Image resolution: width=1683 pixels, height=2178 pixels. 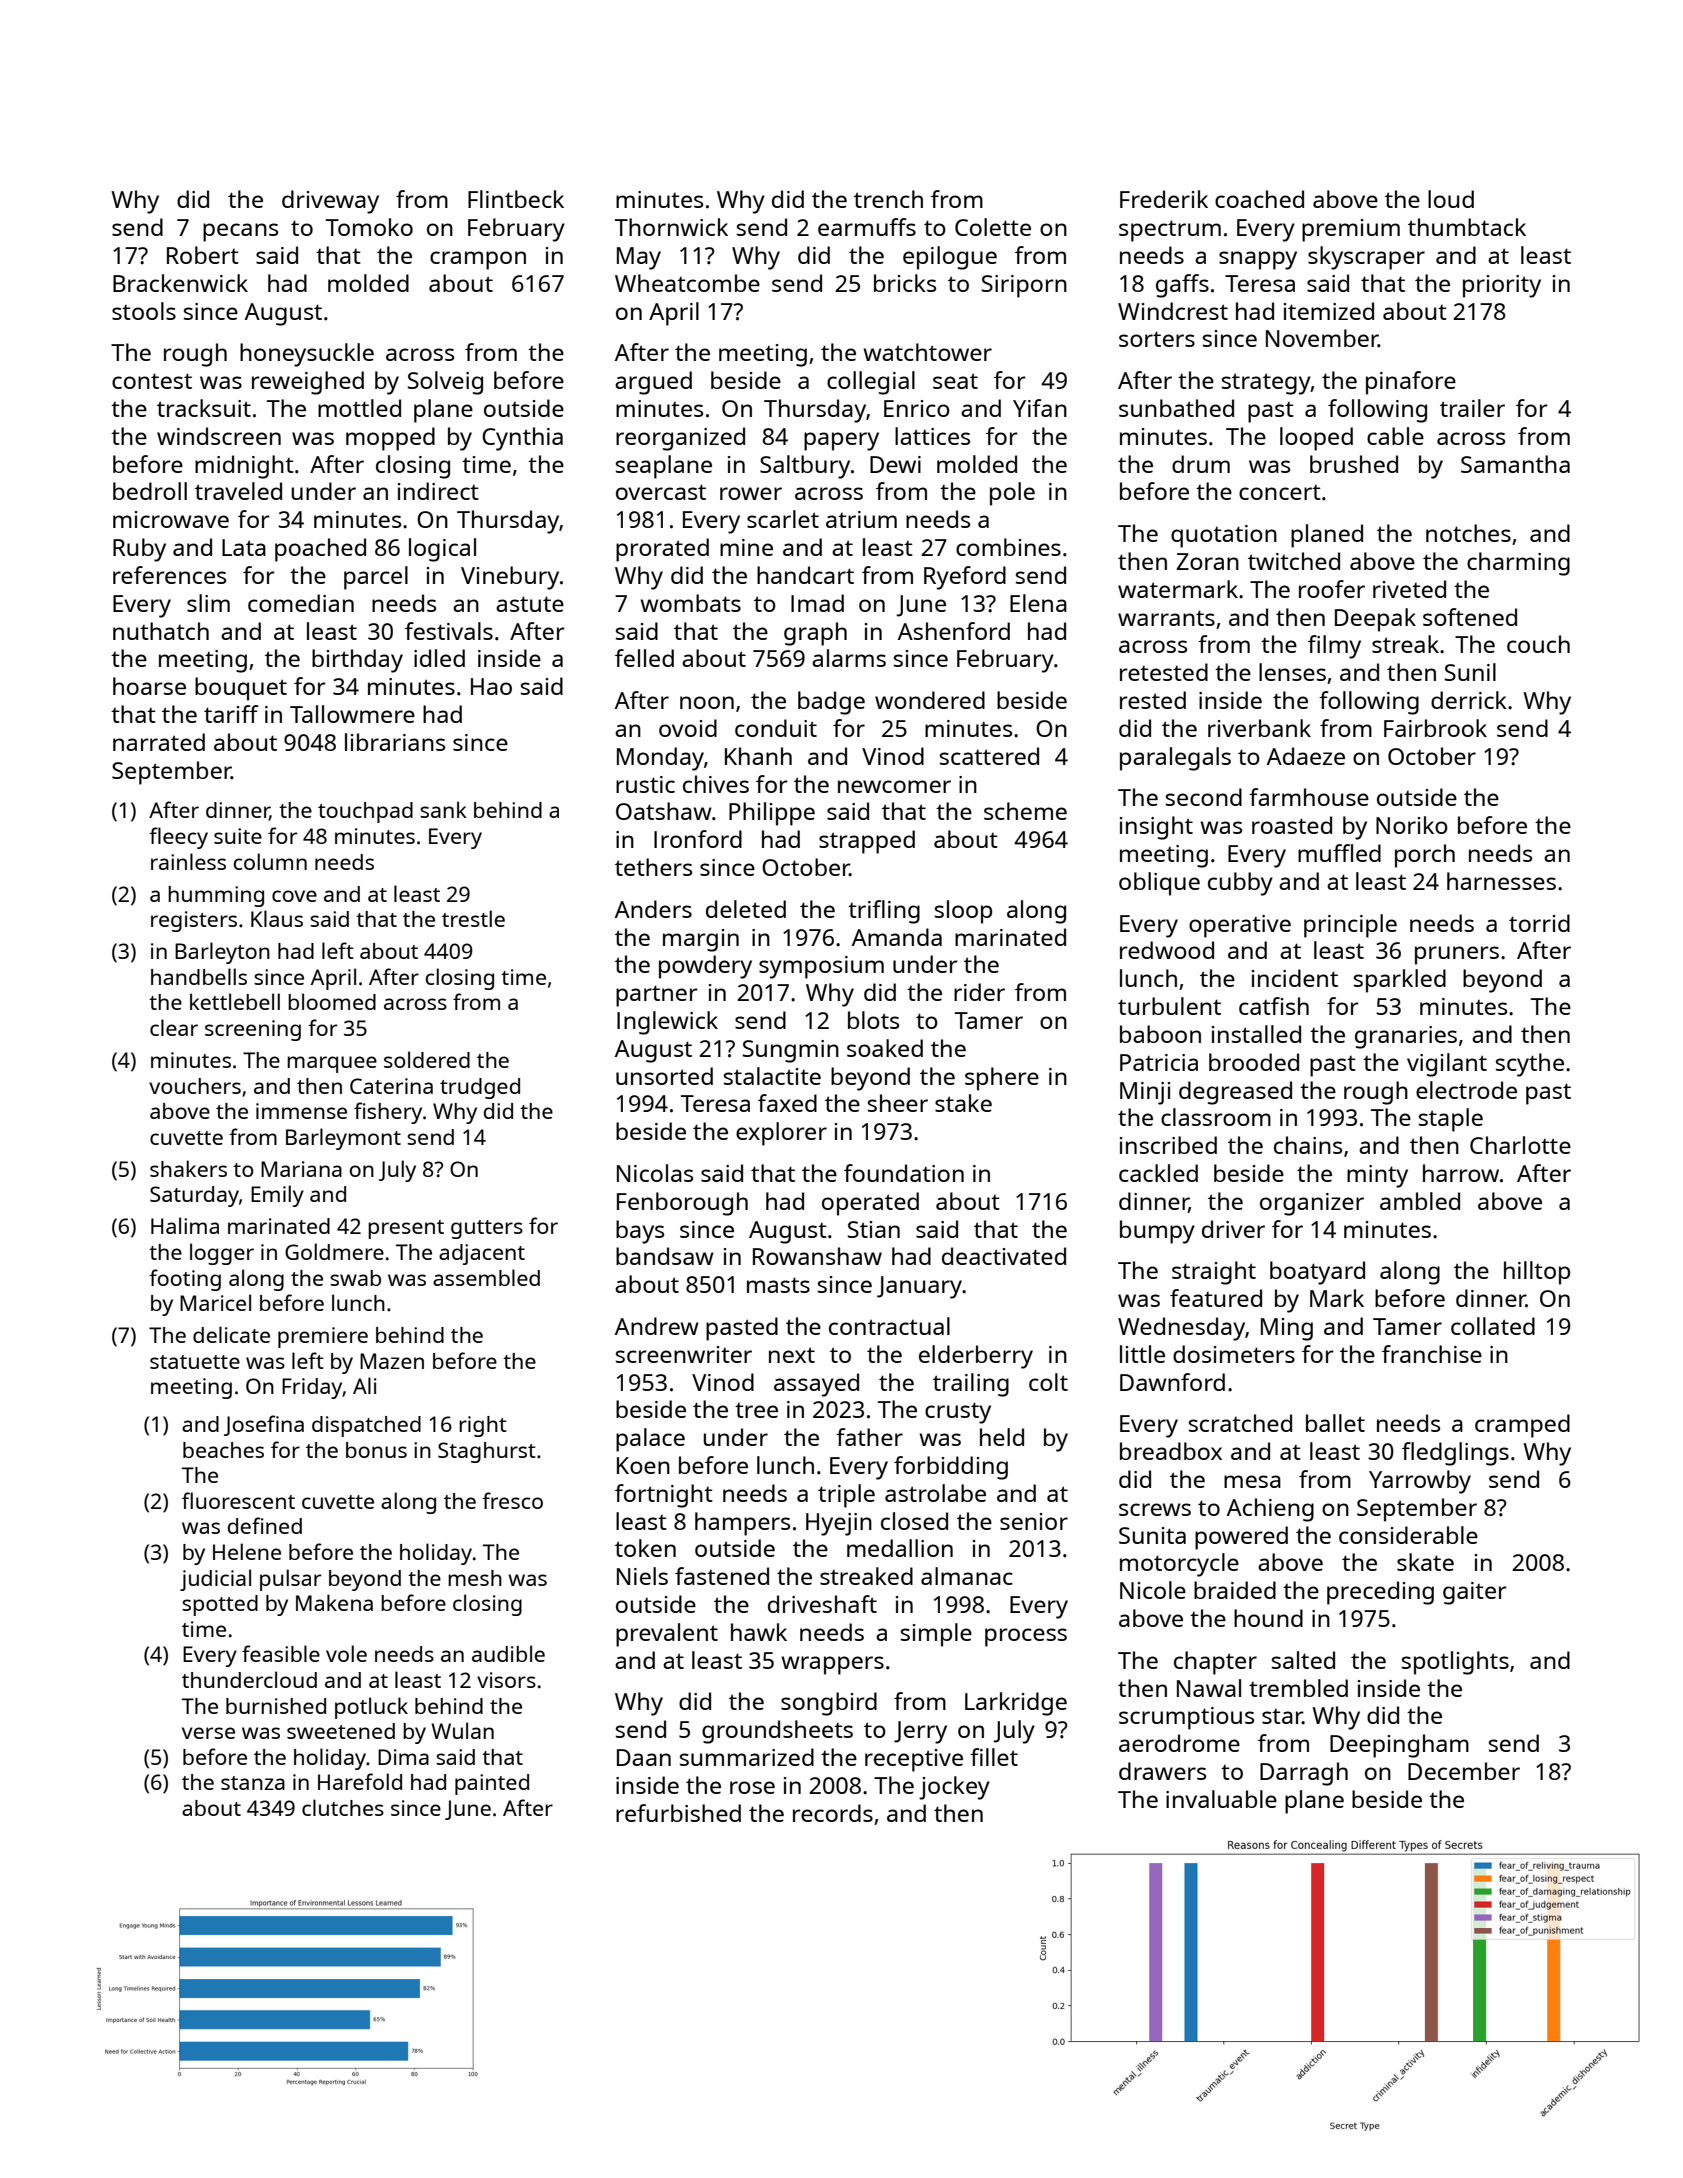 I want to click on tethers, so click(x=653, y=867).
